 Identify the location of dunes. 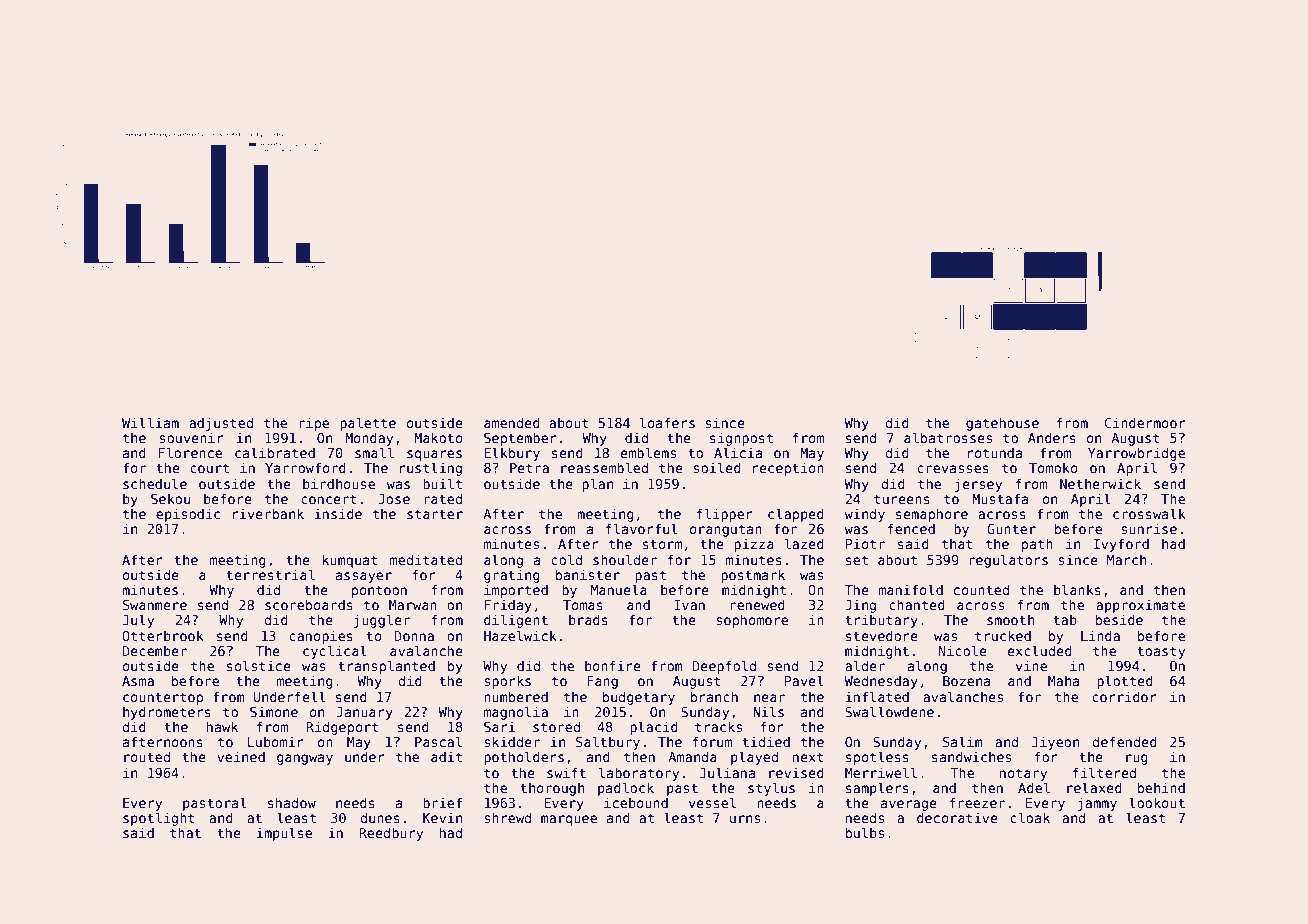
(380, 817).
